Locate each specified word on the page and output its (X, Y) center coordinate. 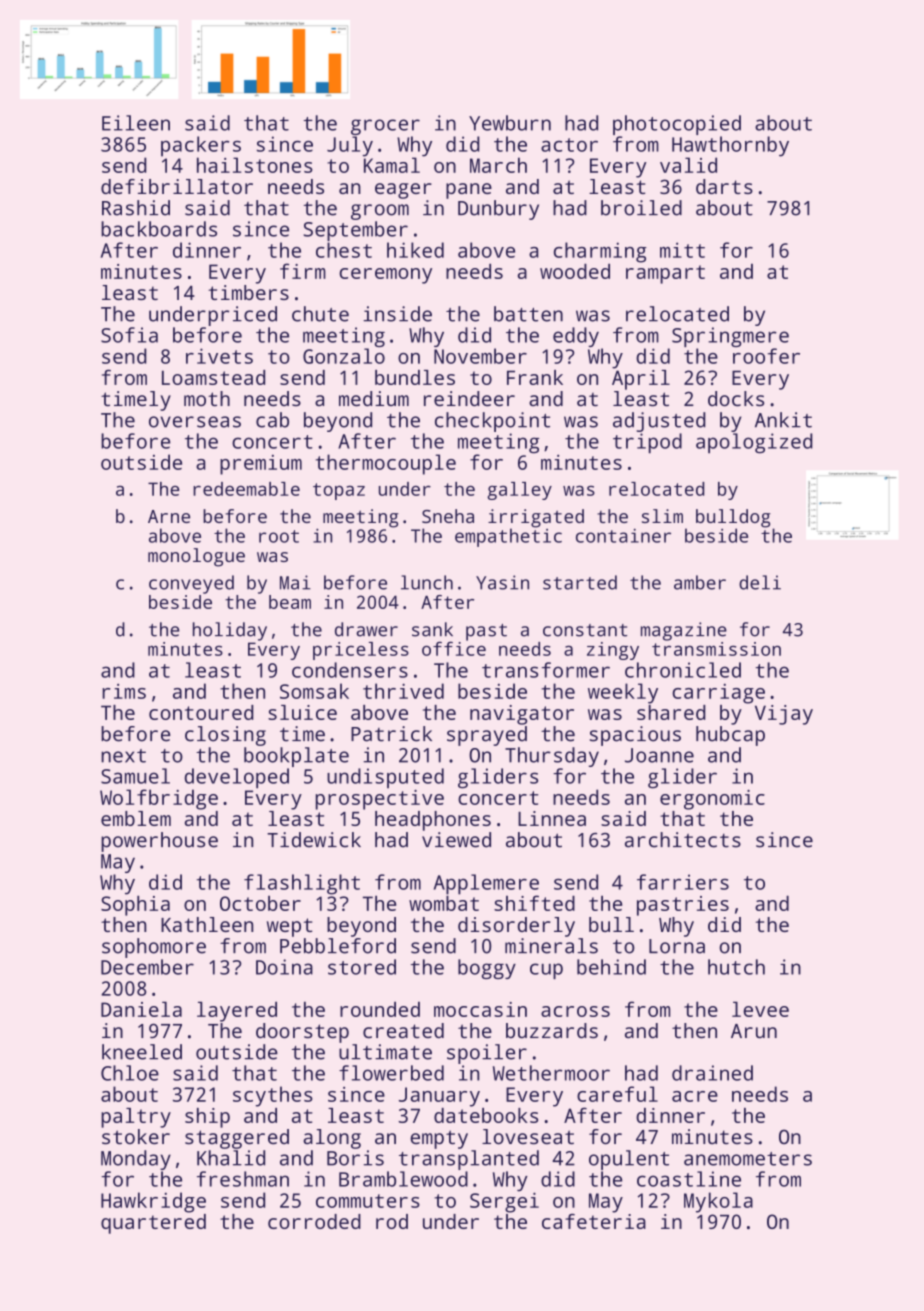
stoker (136, 1137)
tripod (647, 443)
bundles (415, 377)
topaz (339, 491)
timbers (248, 292)
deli (760, 582)
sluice (302, 712)
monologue (196, 557)
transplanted (469, 1160)
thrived (403, 691)
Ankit (783, 420)
